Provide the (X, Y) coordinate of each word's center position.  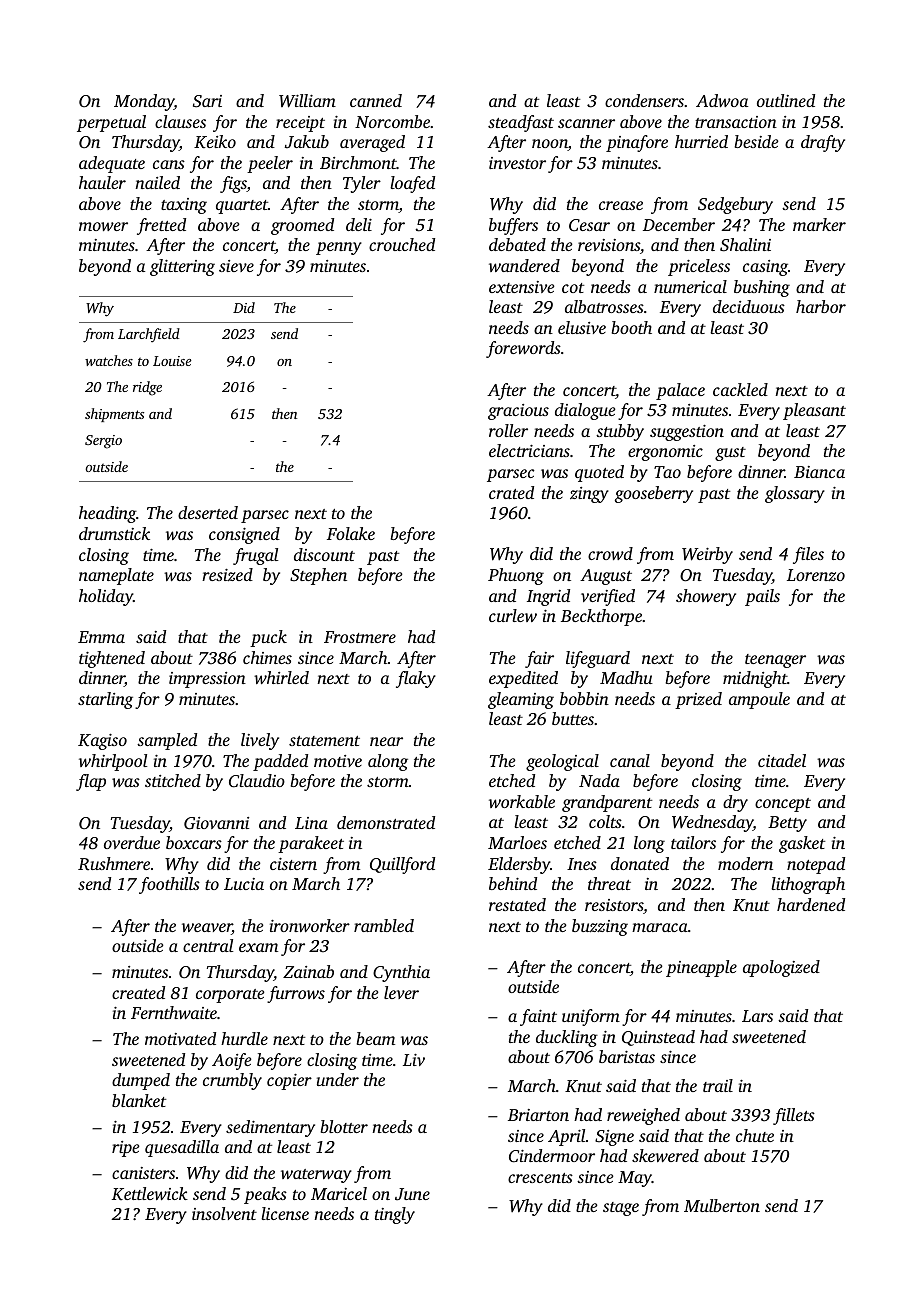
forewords (523, 349)
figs (233, 184)
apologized (781, 968)
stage (621, 1209)
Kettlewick (150, 1193)
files (808, 555)
